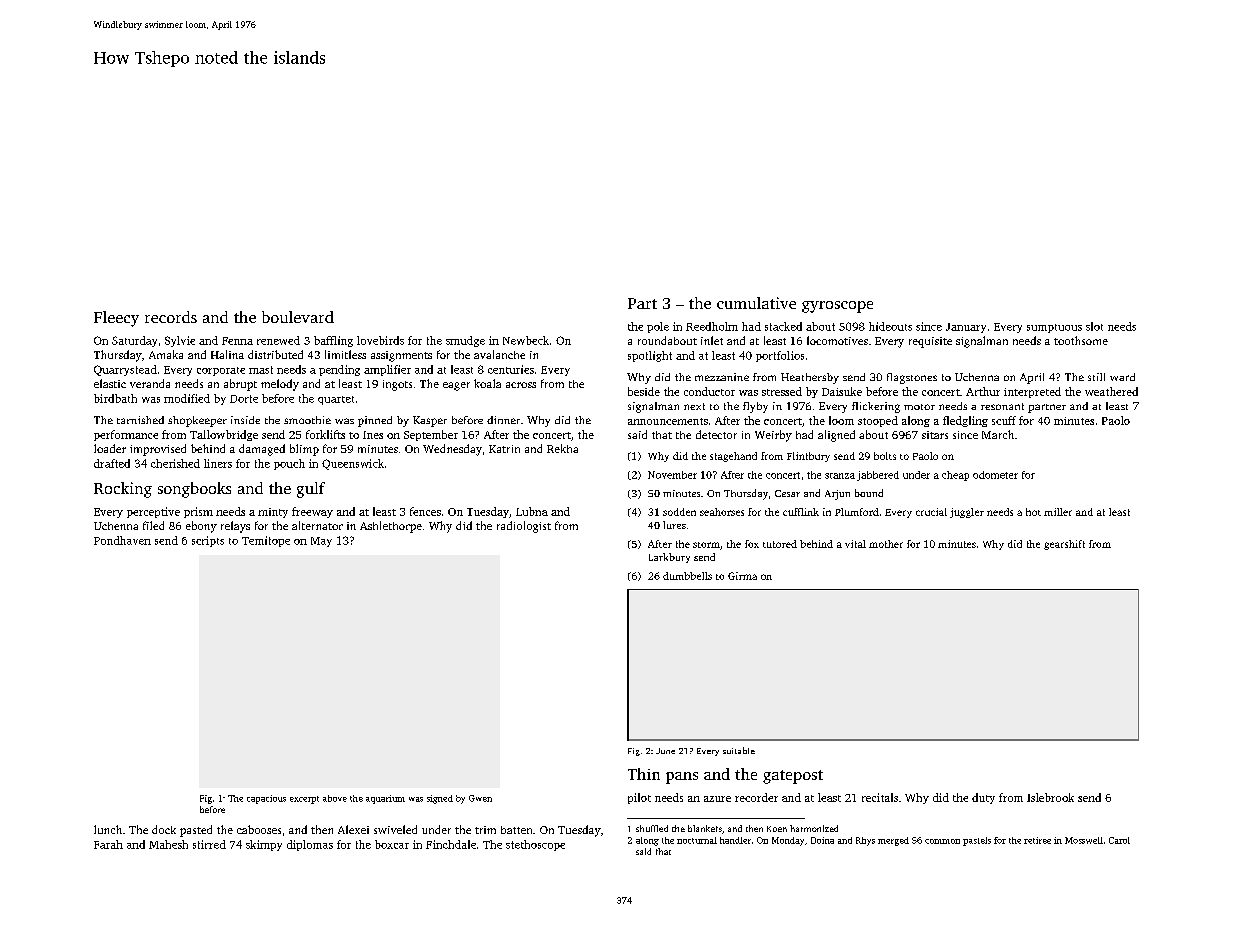 The height and width of the page is (952, 1233). Describe the element at coordinates (665, 751) in the page. I see `June` at that location.
